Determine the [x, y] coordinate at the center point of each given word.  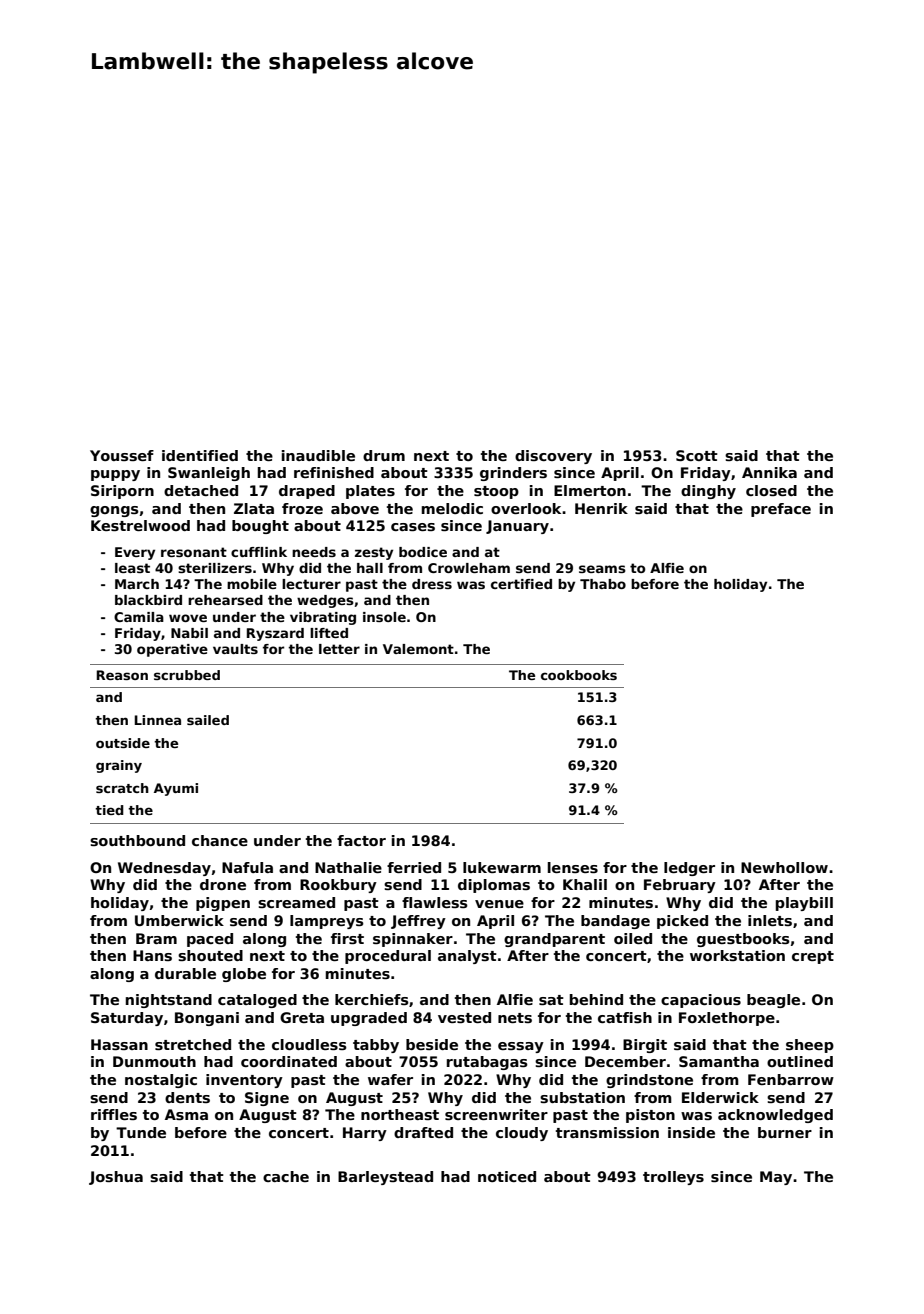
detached [201, 490]
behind [596, 999]
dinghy [708, 492]
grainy [119, 766]
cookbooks [579, 675]
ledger [689, 869]
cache [286, 1176]
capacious [701, 1001]
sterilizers [215, 568]
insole [384, 617]
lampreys [327, 922]
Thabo [603, 584]
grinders [513, 474]
